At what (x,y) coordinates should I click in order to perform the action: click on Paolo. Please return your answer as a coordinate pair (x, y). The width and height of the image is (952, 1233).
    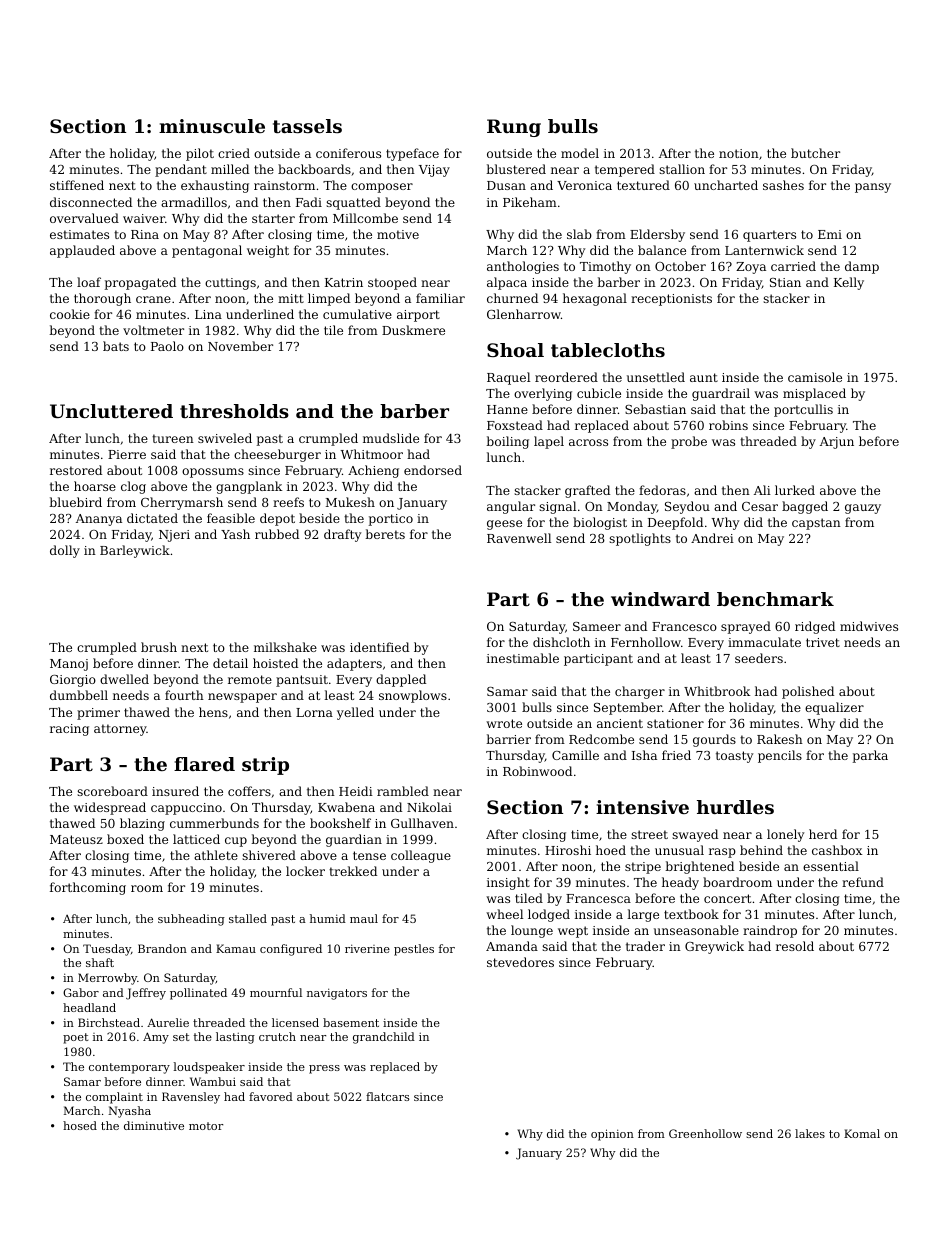
    Looking at the image, I should click on (167, 346).
